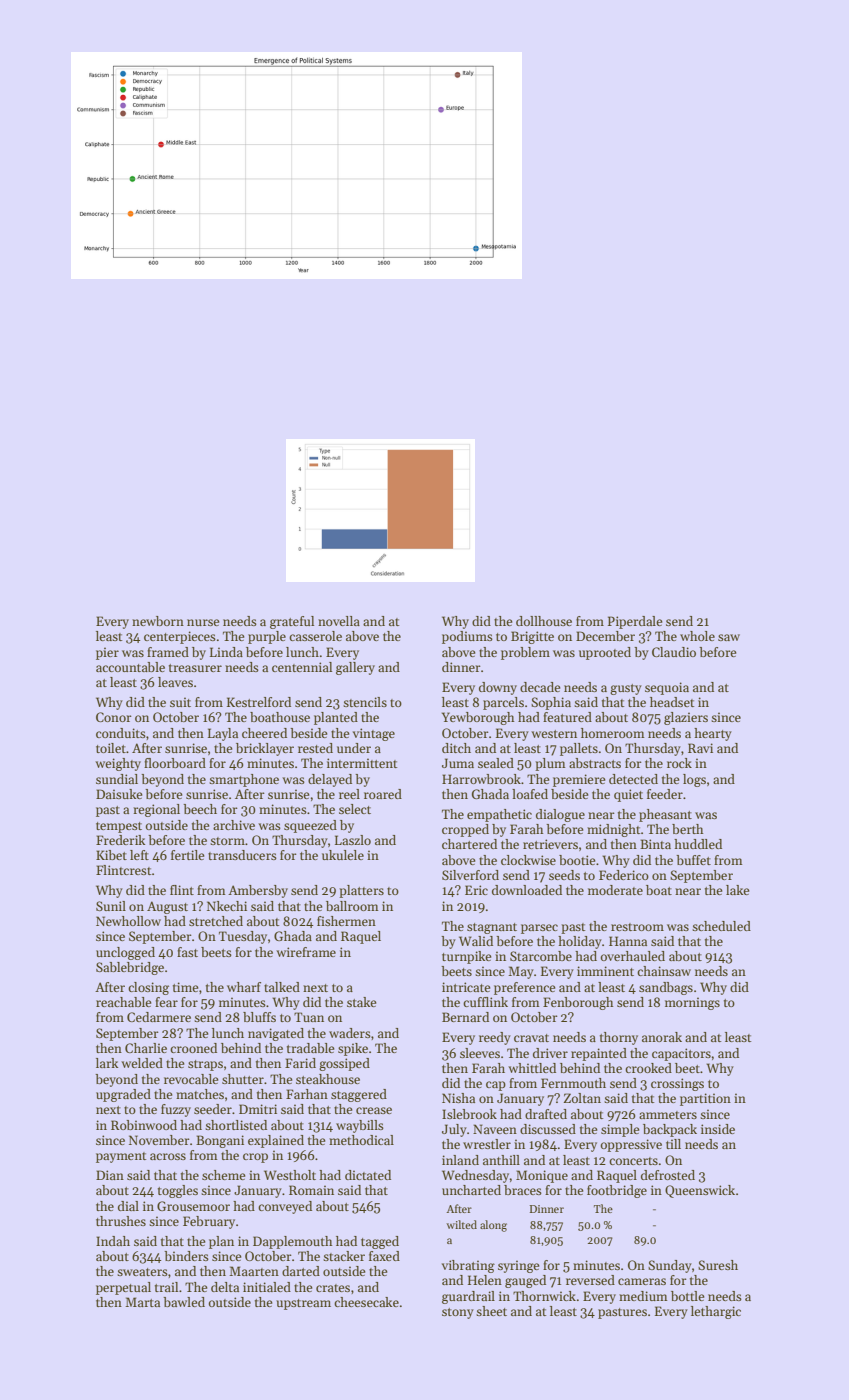  What do you see at coordinates (666, 988) in the screenshot?
I see `sandbags` at bounding box center [666, 988].
